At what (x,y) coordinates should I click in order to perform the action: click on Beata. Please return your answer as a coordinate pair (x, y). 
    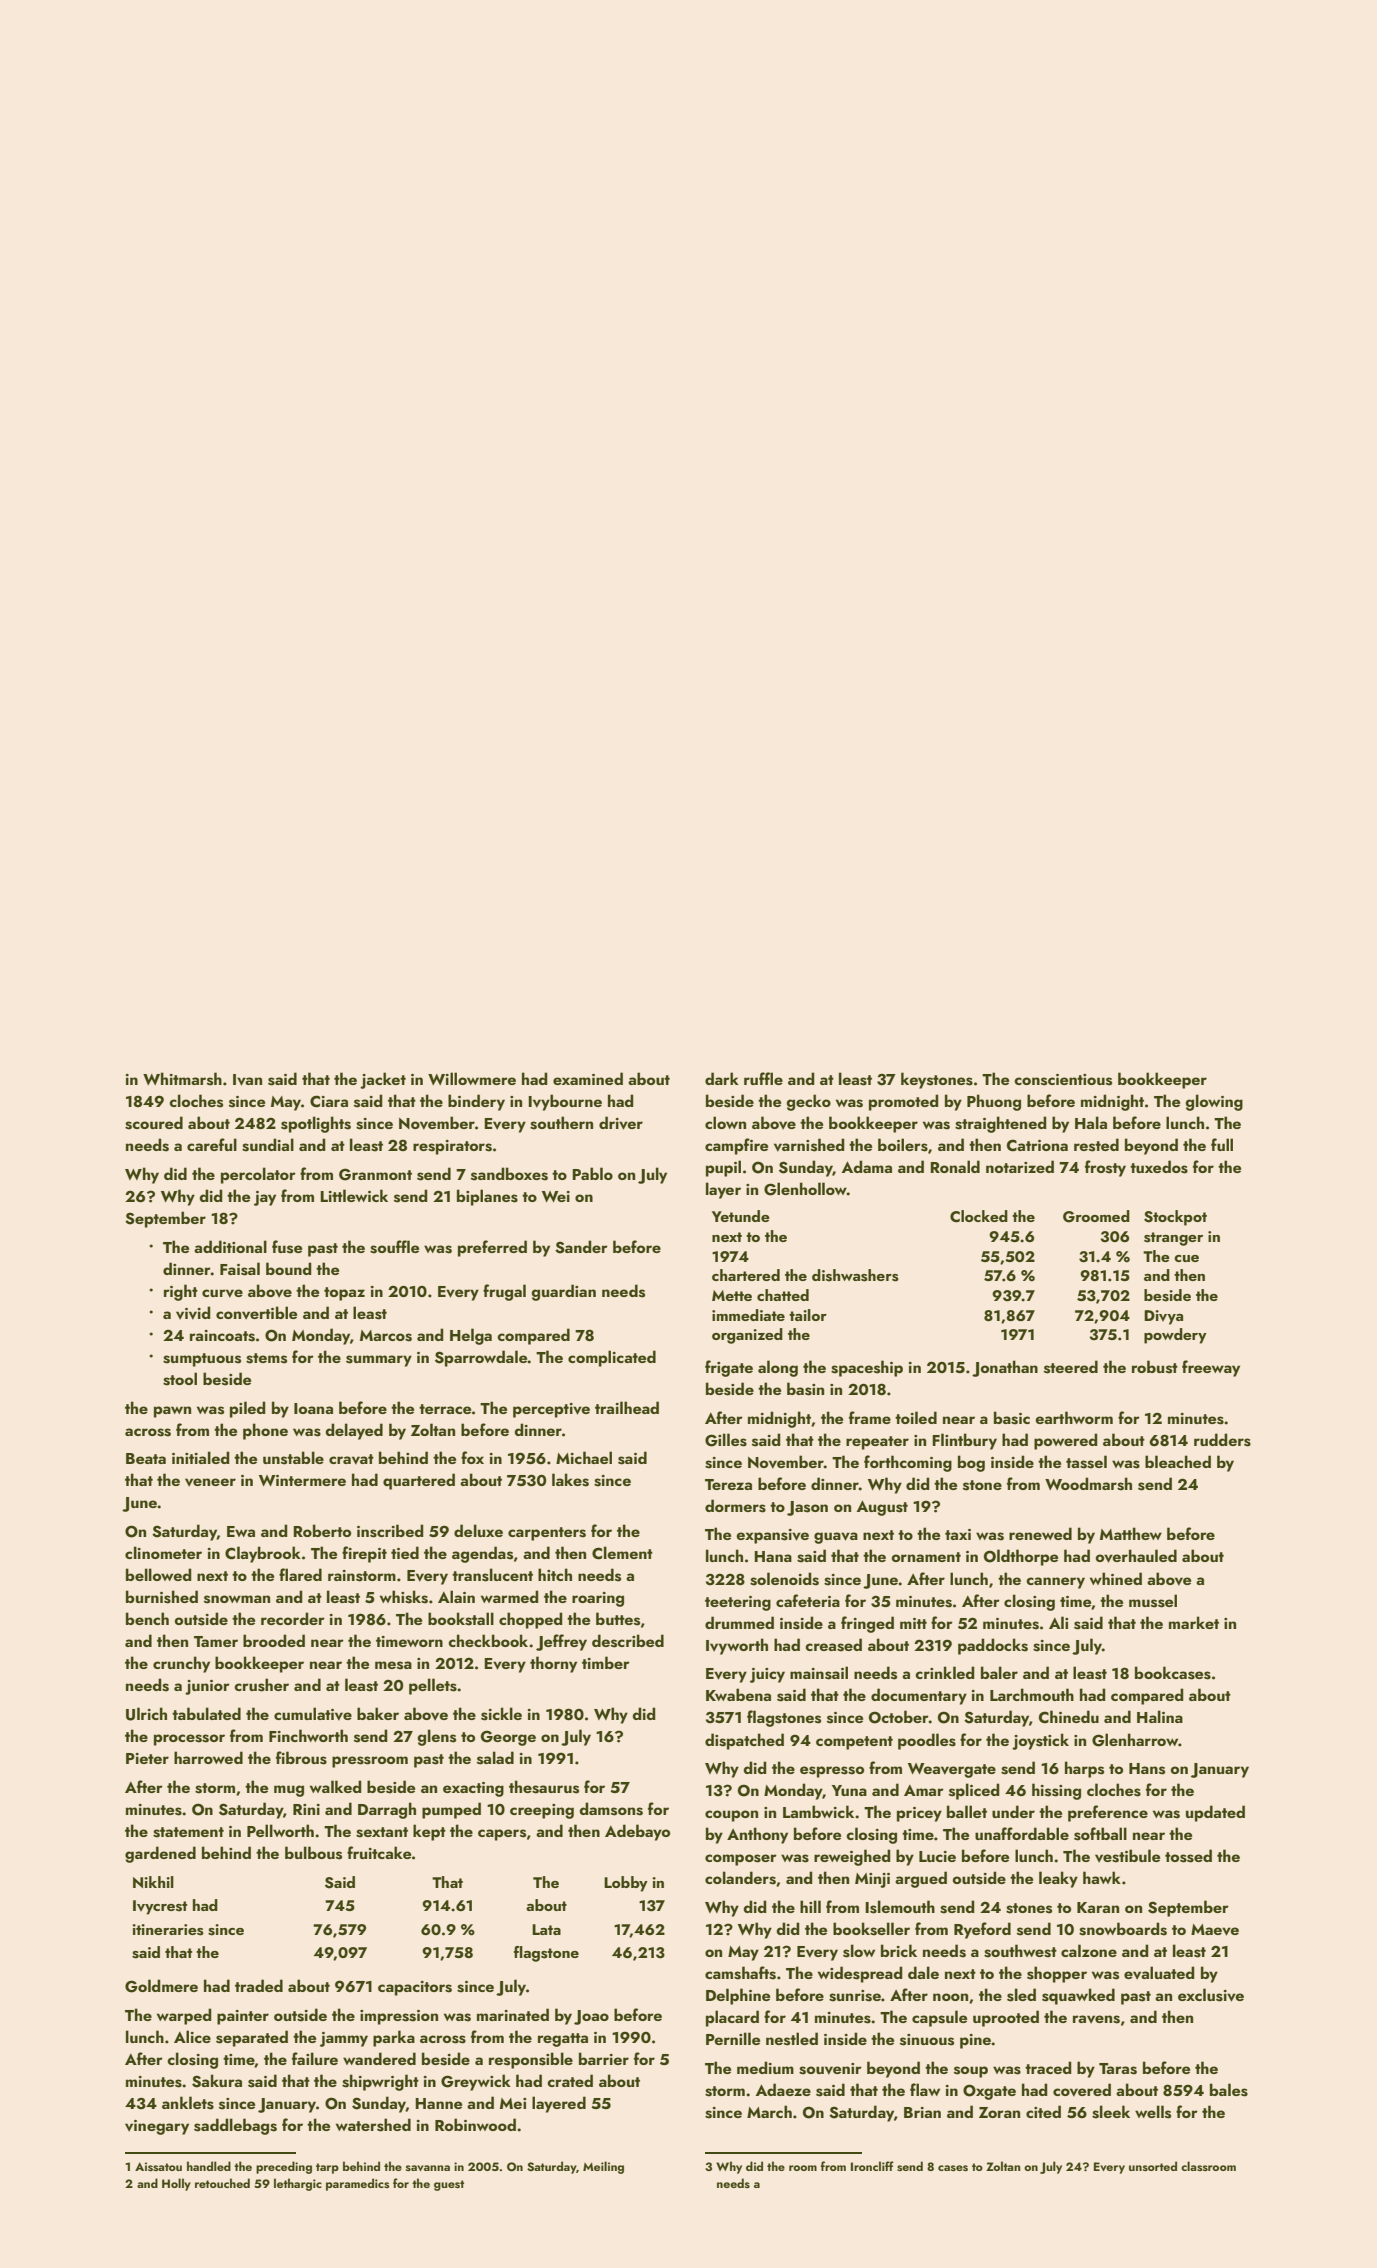
    Looking at the image, I should click on (146, 1458).
